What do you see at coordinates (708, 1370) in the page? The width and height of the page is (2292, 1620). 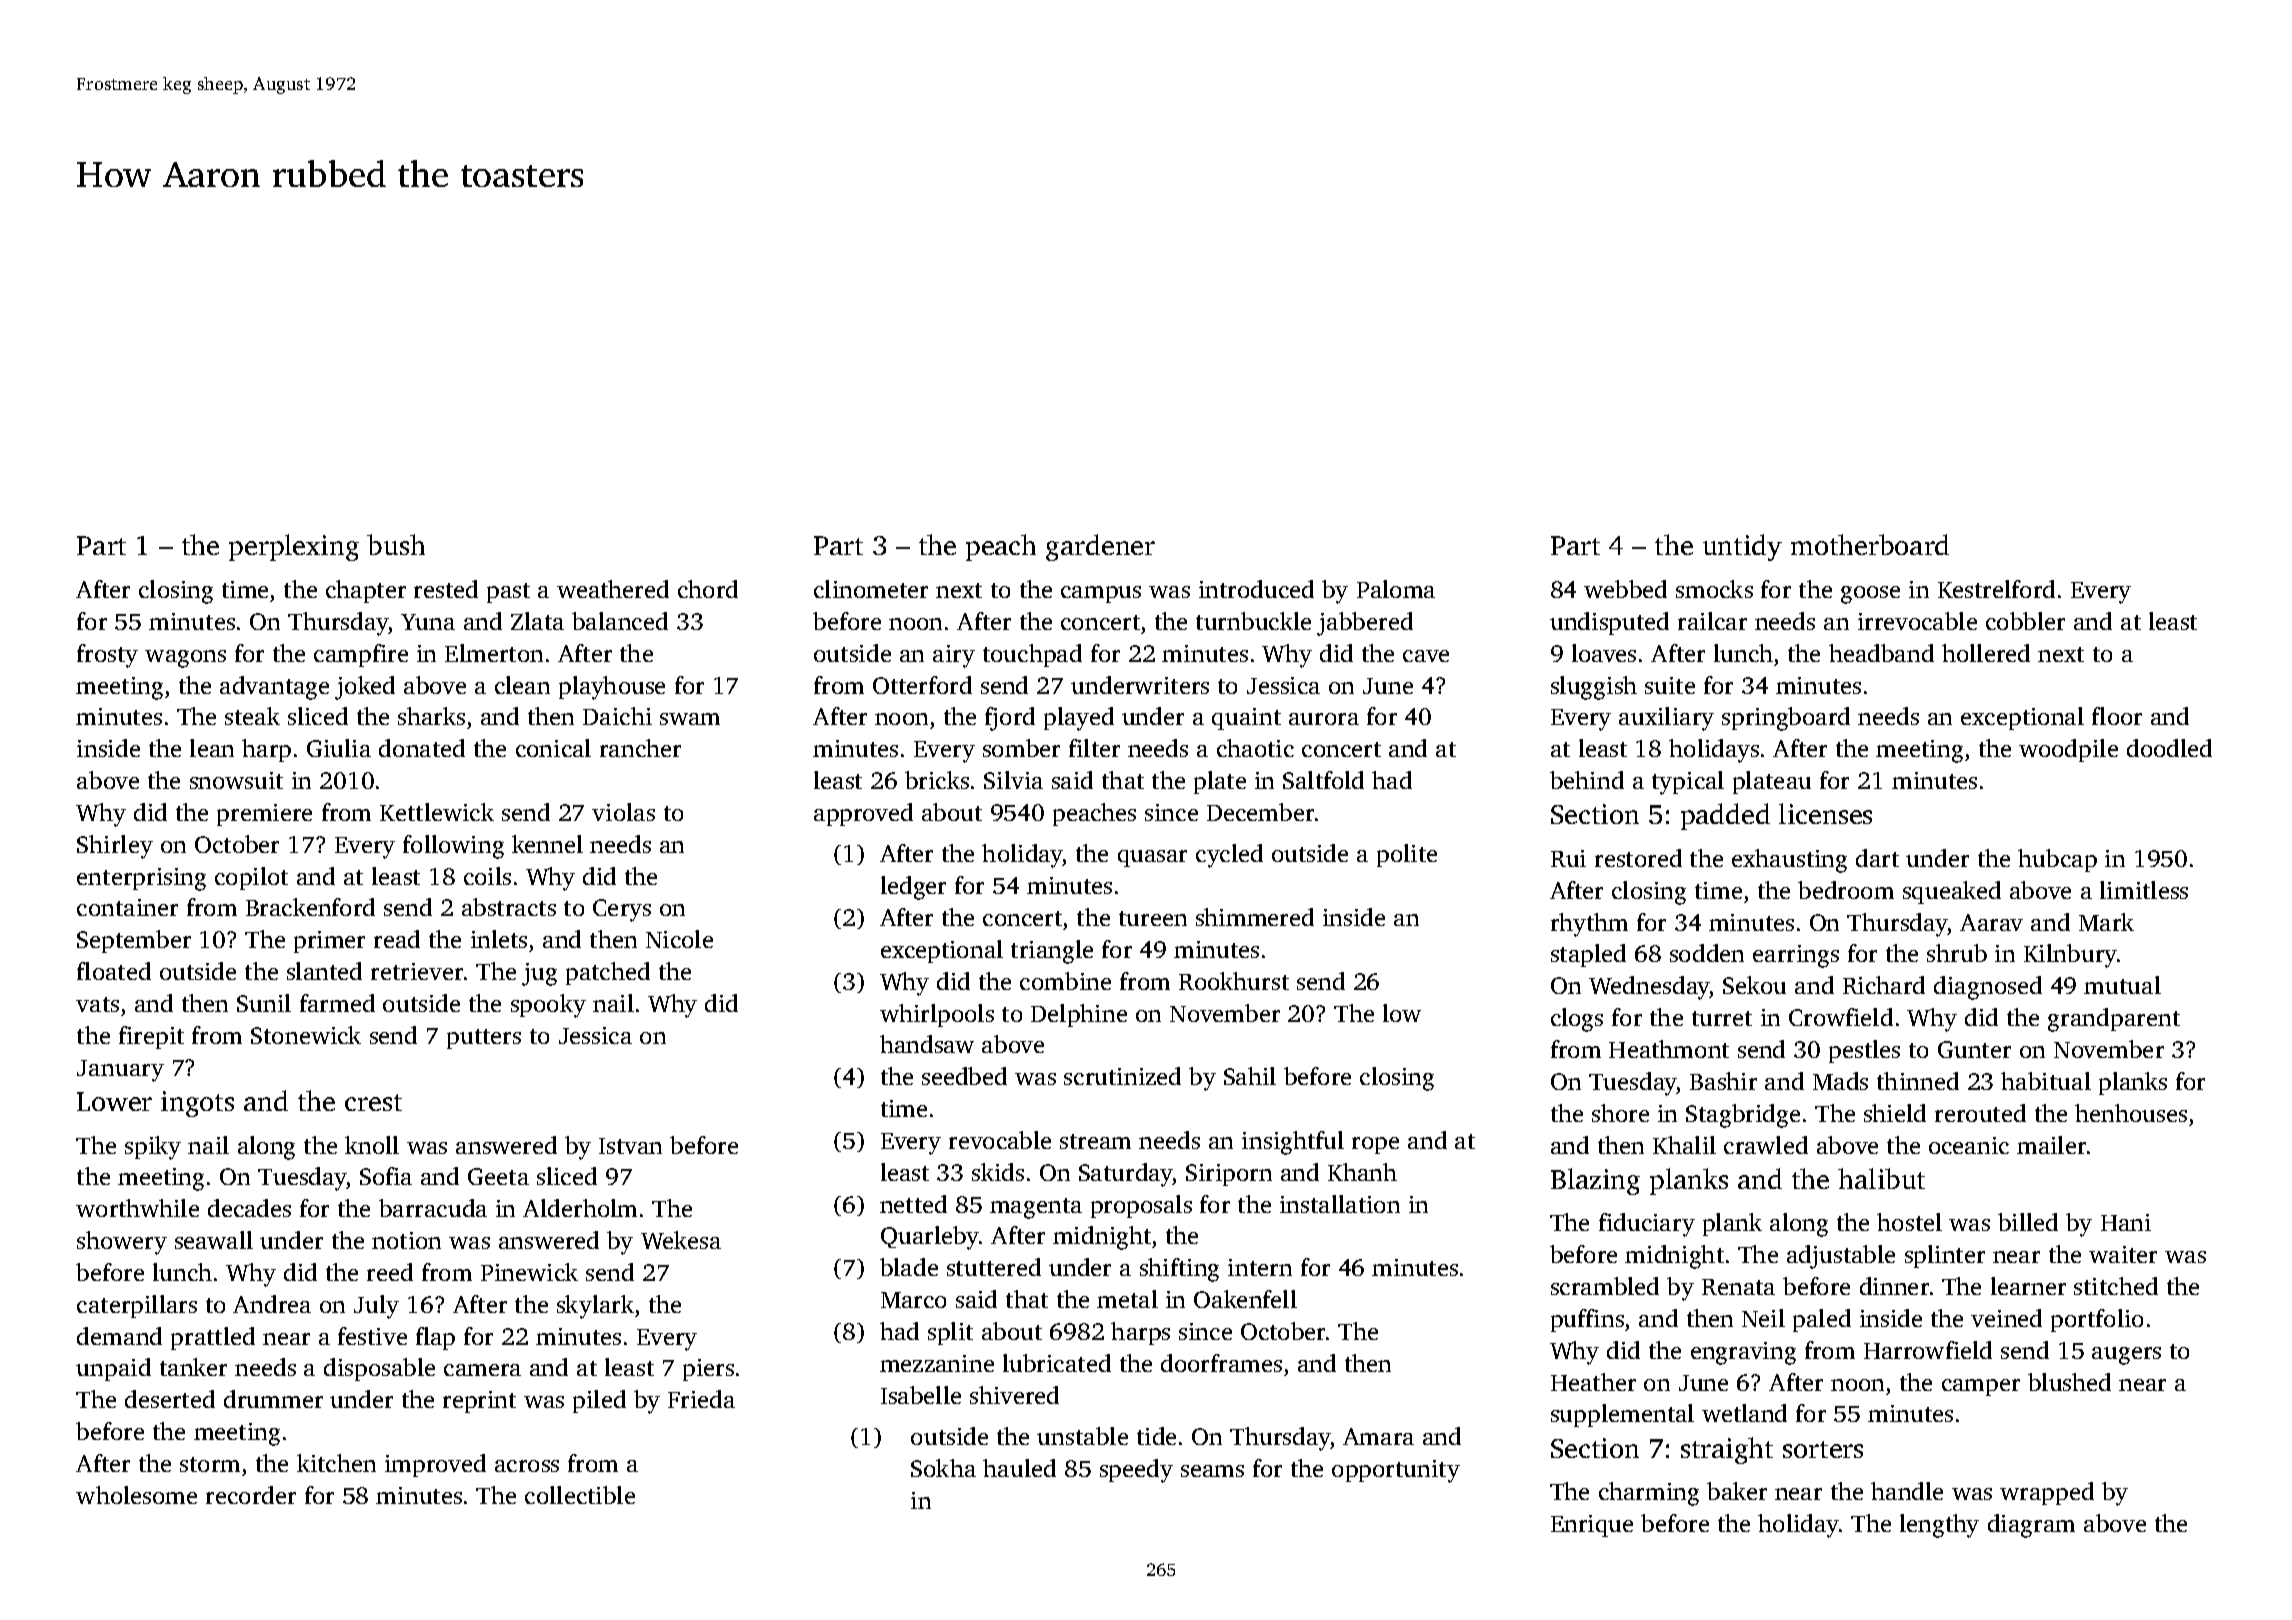 I see `piers` at bounding box center [708, 1370].
